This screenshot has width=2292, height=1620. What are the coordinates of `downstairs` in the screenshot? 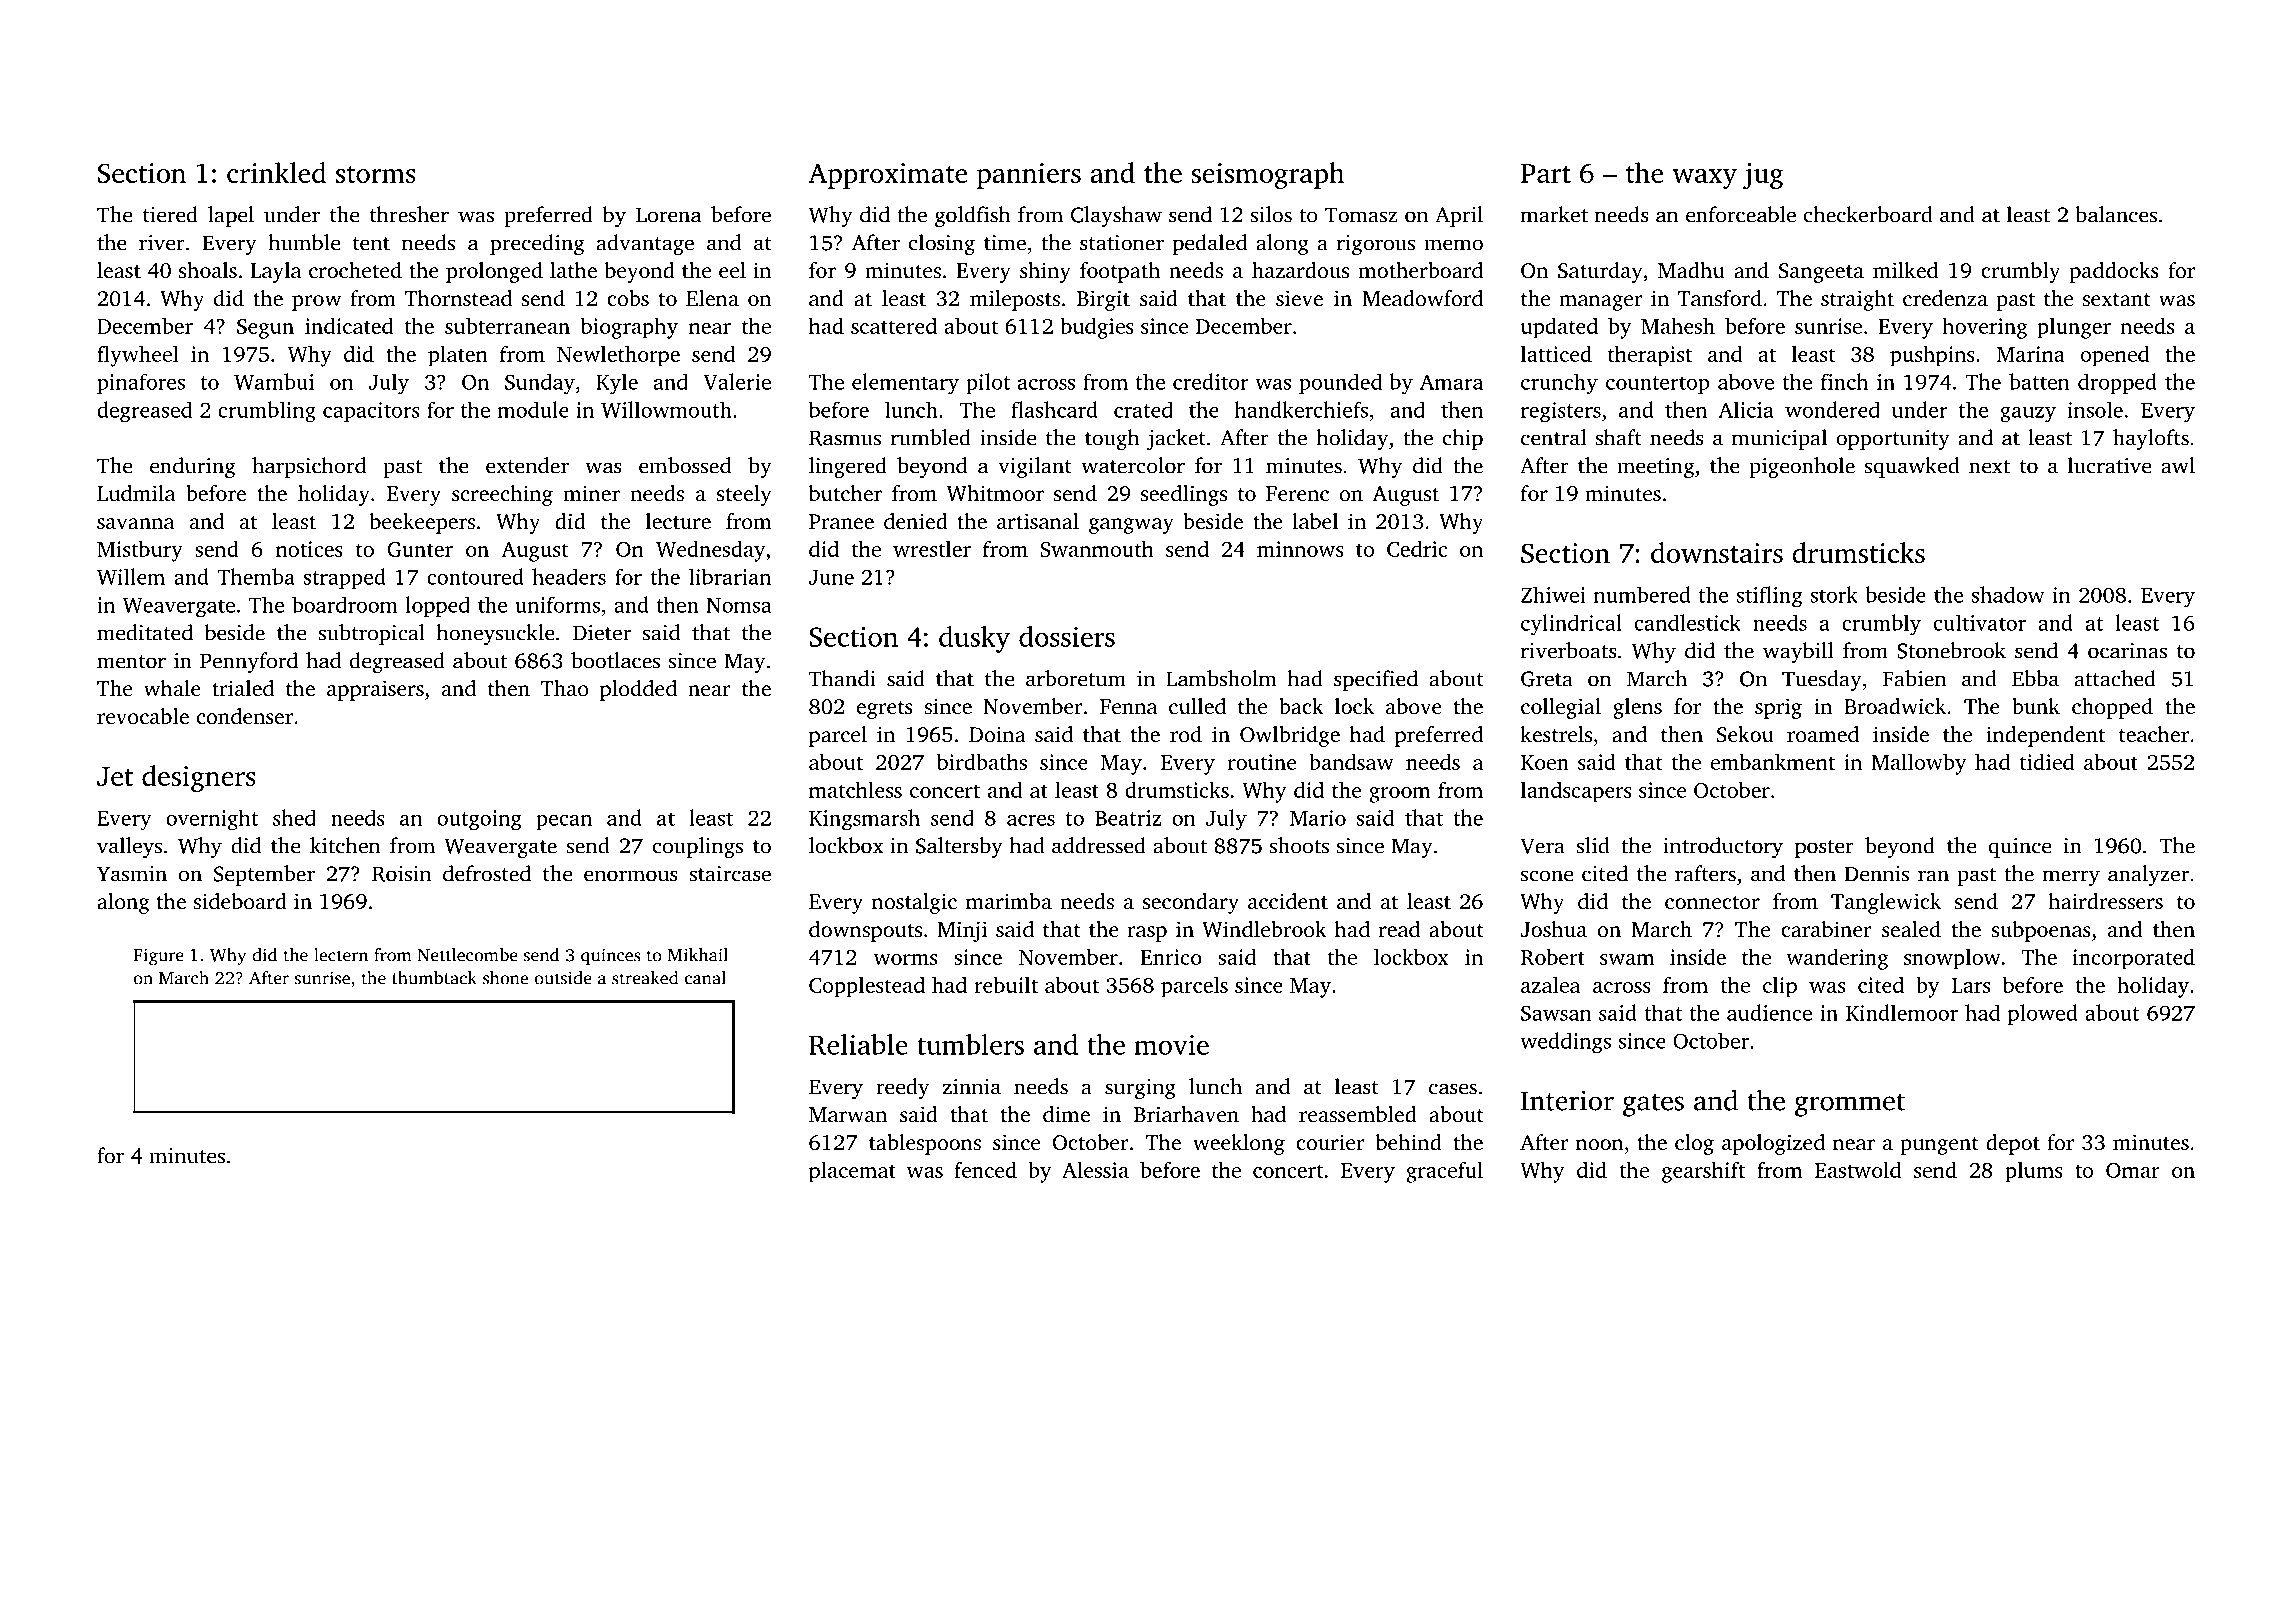 It's located at (1717, 552).
